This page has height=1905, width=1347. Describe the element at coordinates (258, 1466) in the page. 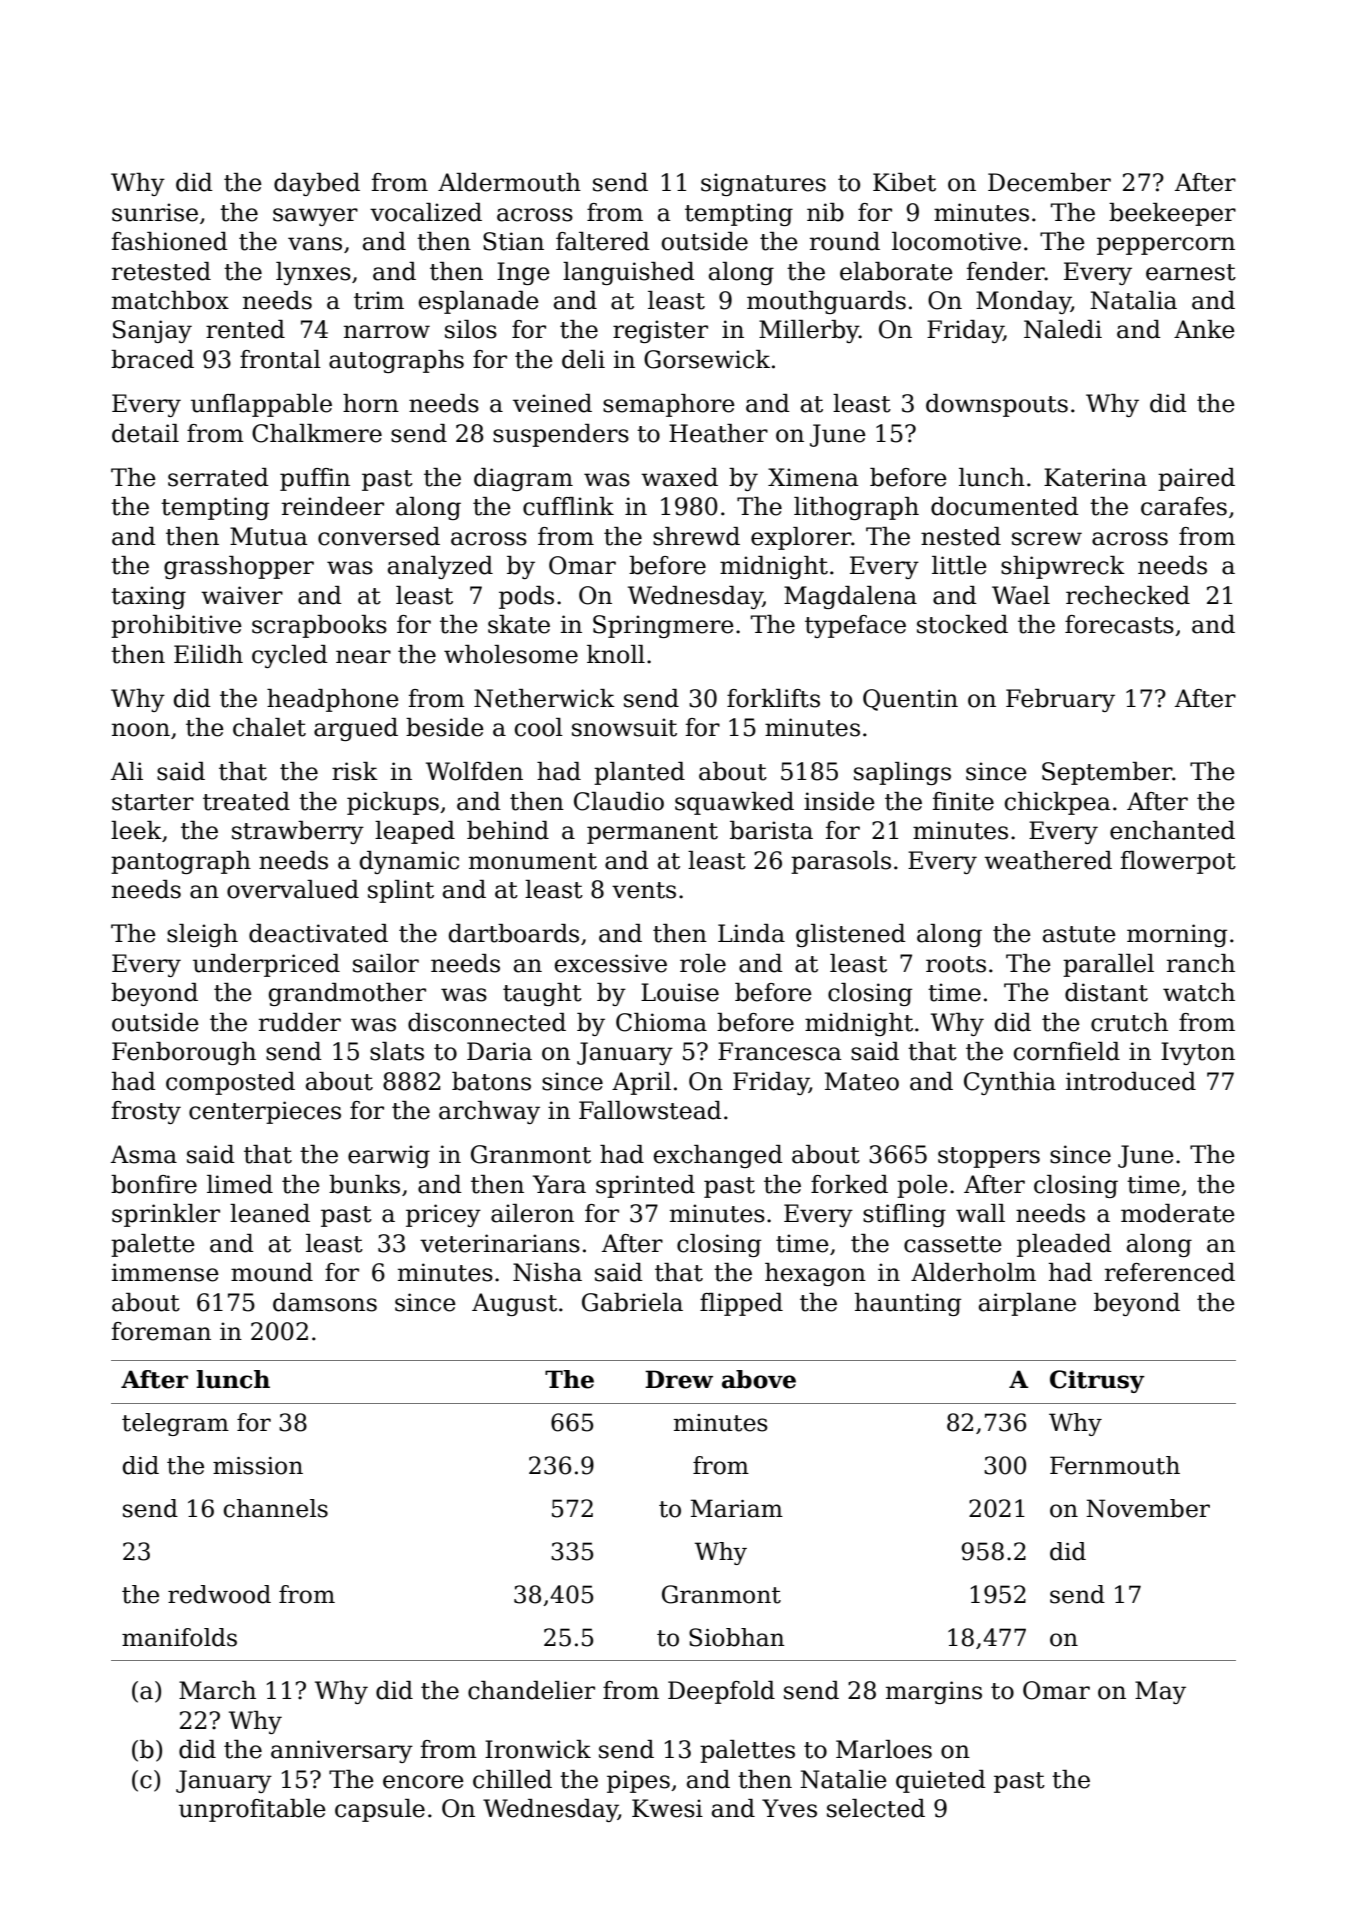

I see `mission` at that location.
